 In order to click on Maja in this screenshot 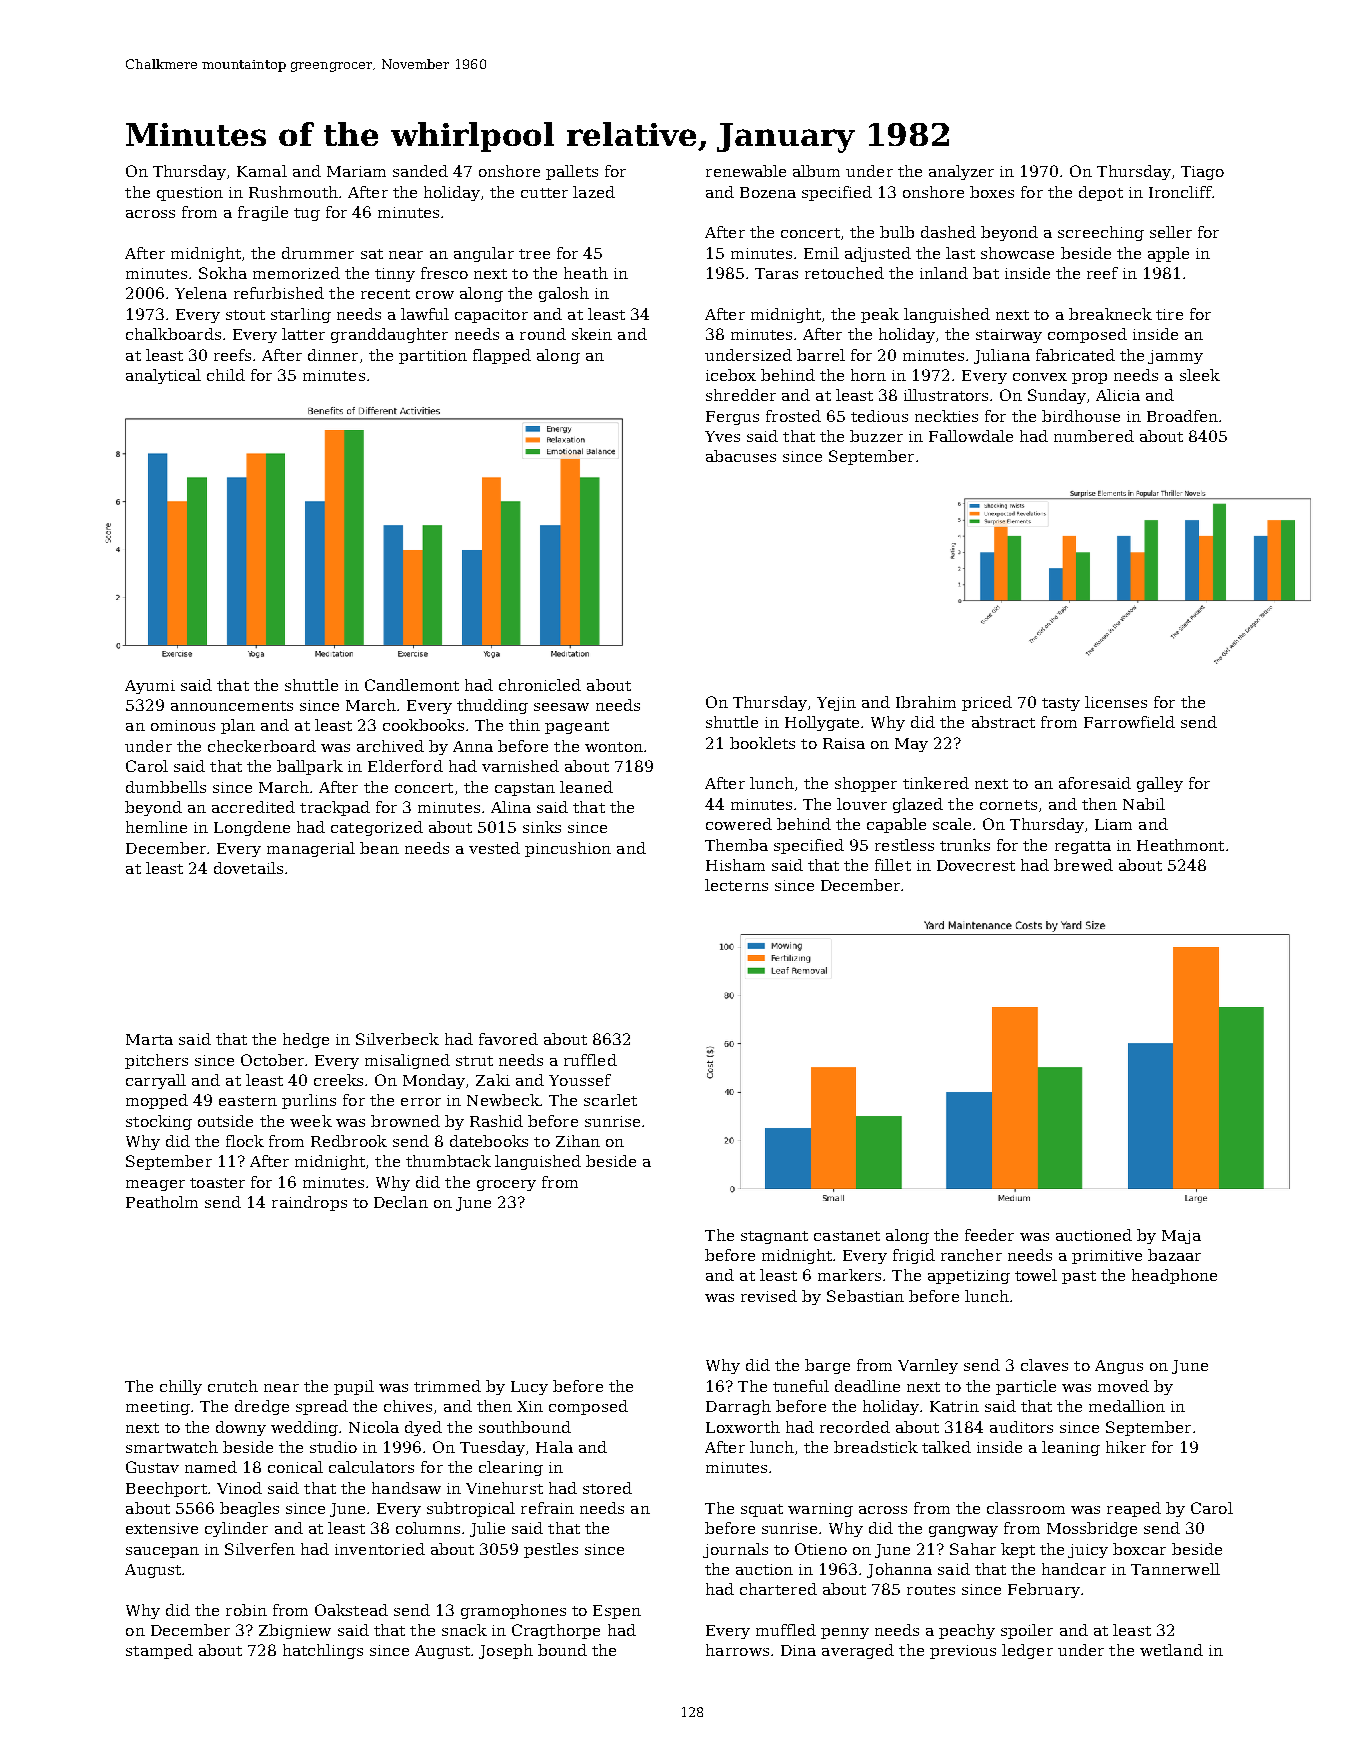, I will do `click(1181, 1237)`.
